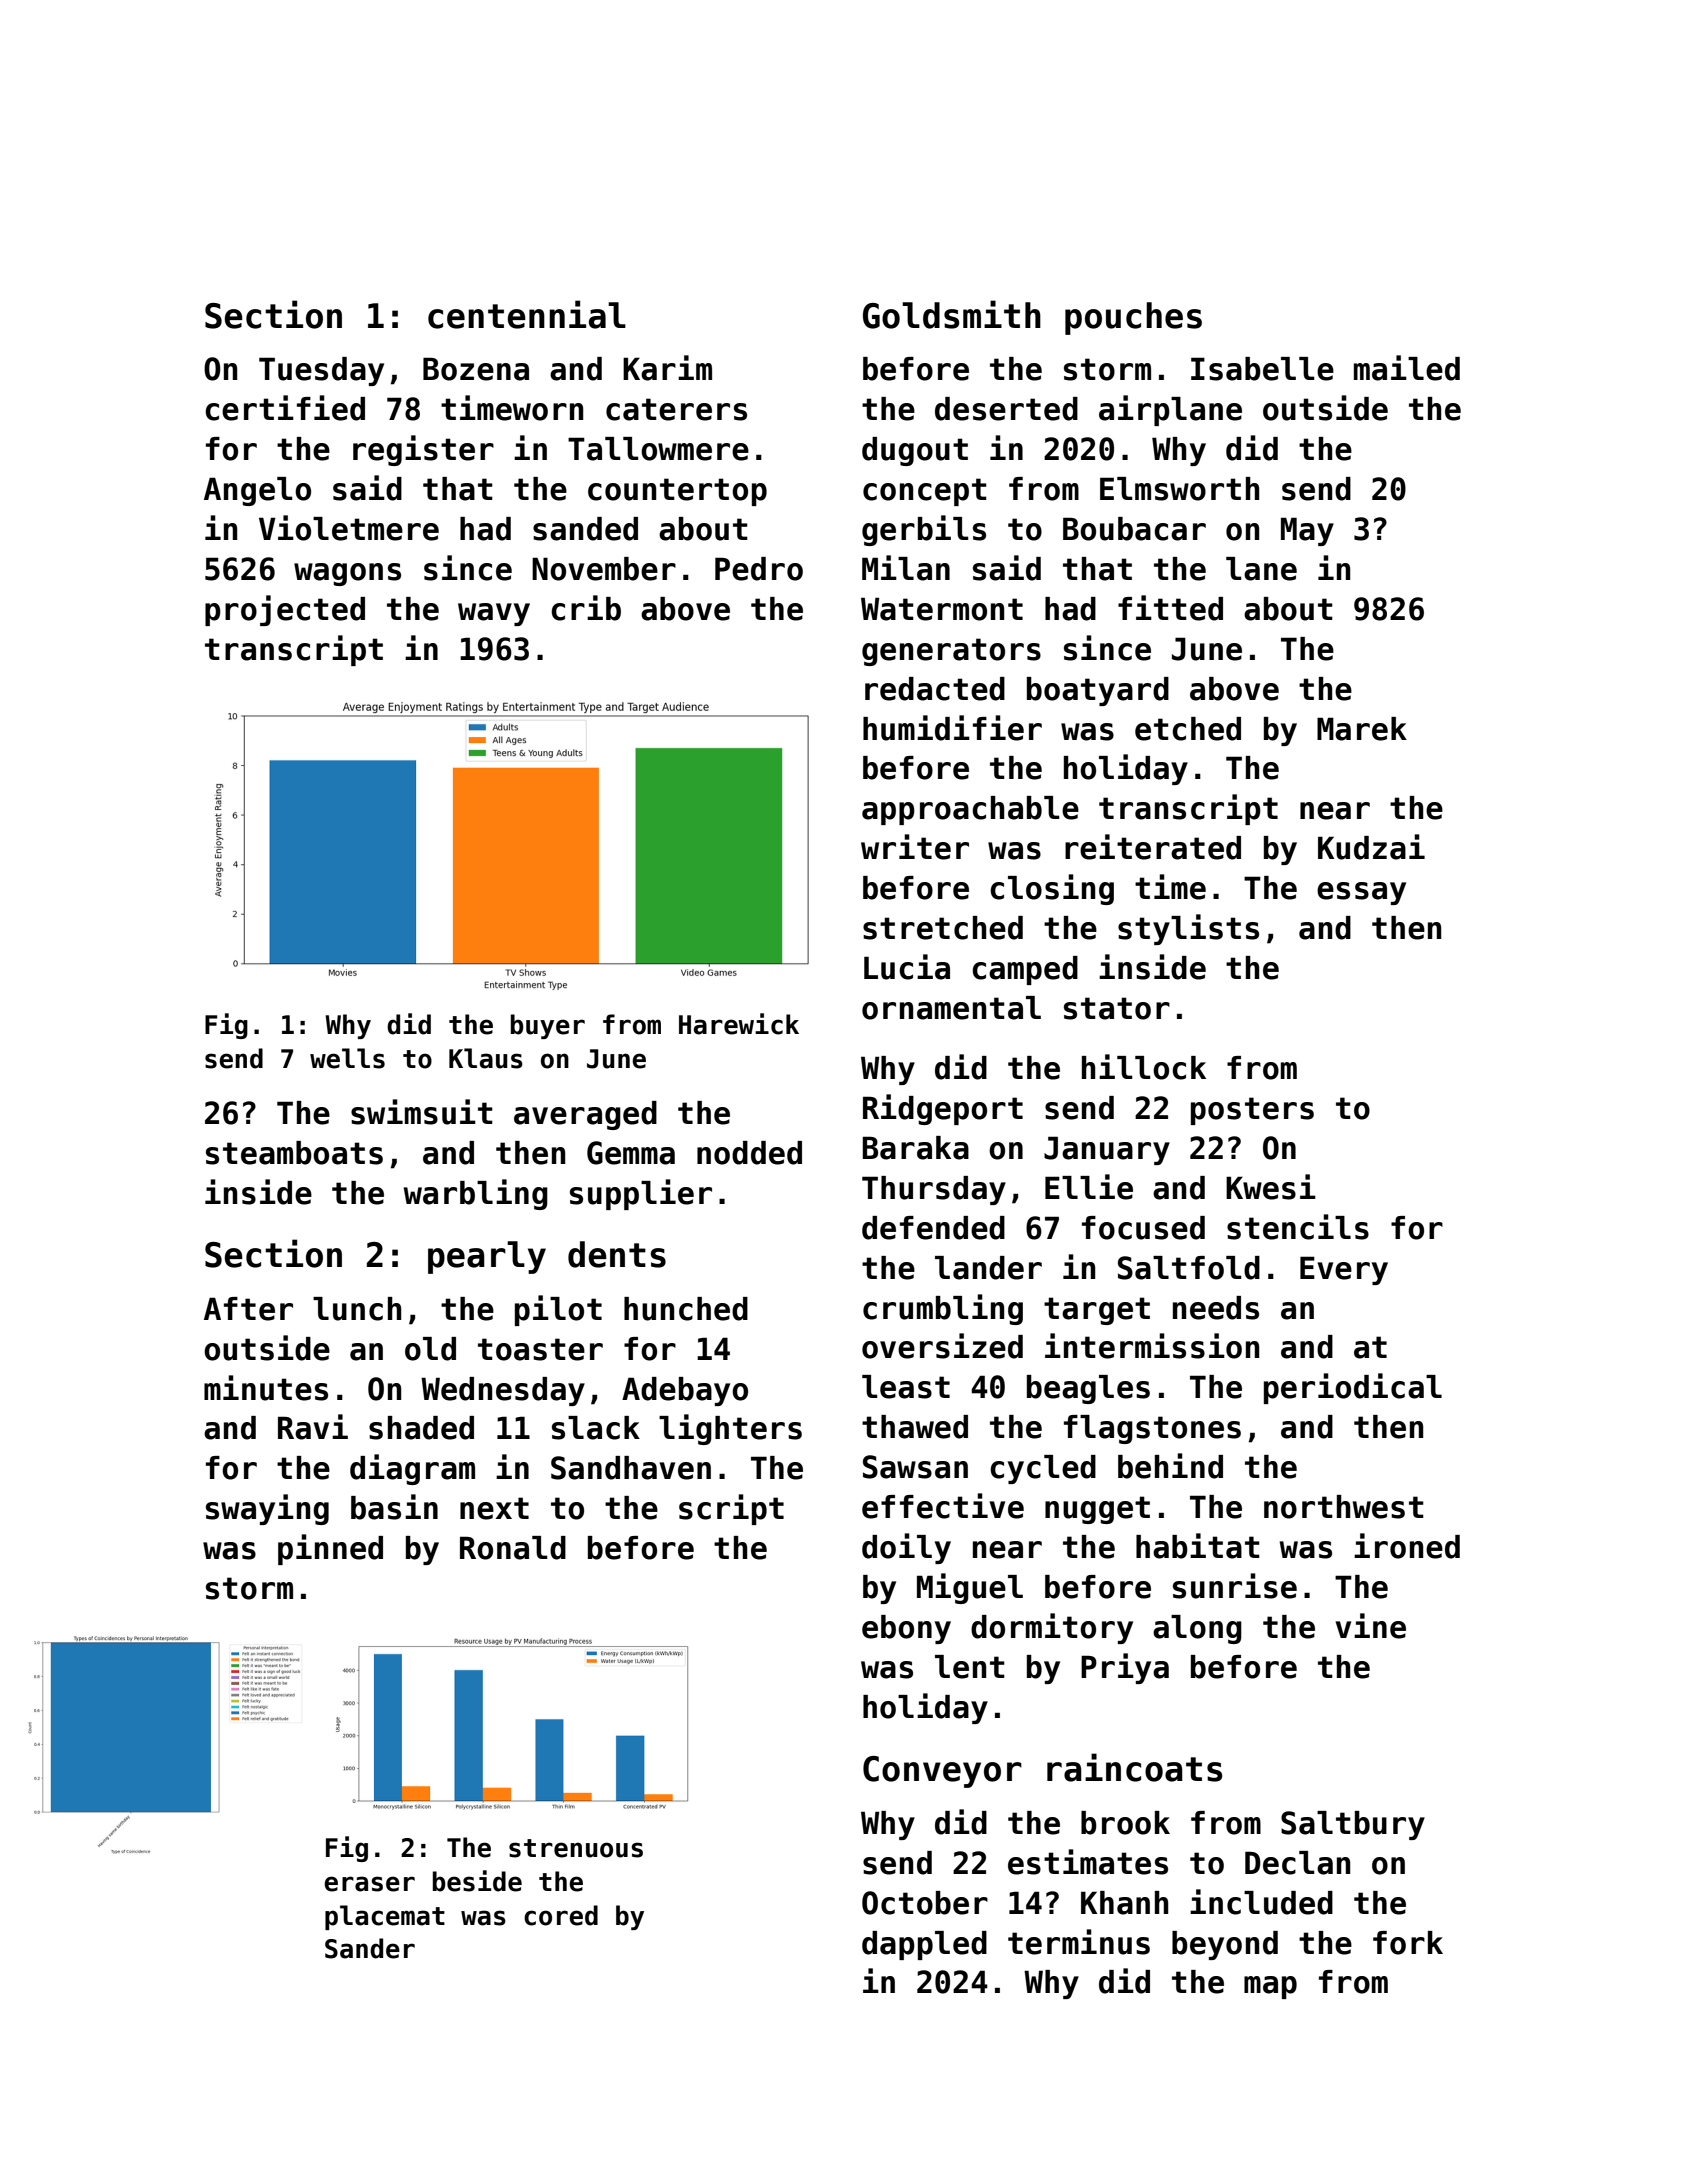 Image resolution: width=1683 pixels, height=2178 pixels. Describe the element at coordinates (421, 1428) in the document. I see `shaded` at that location.
